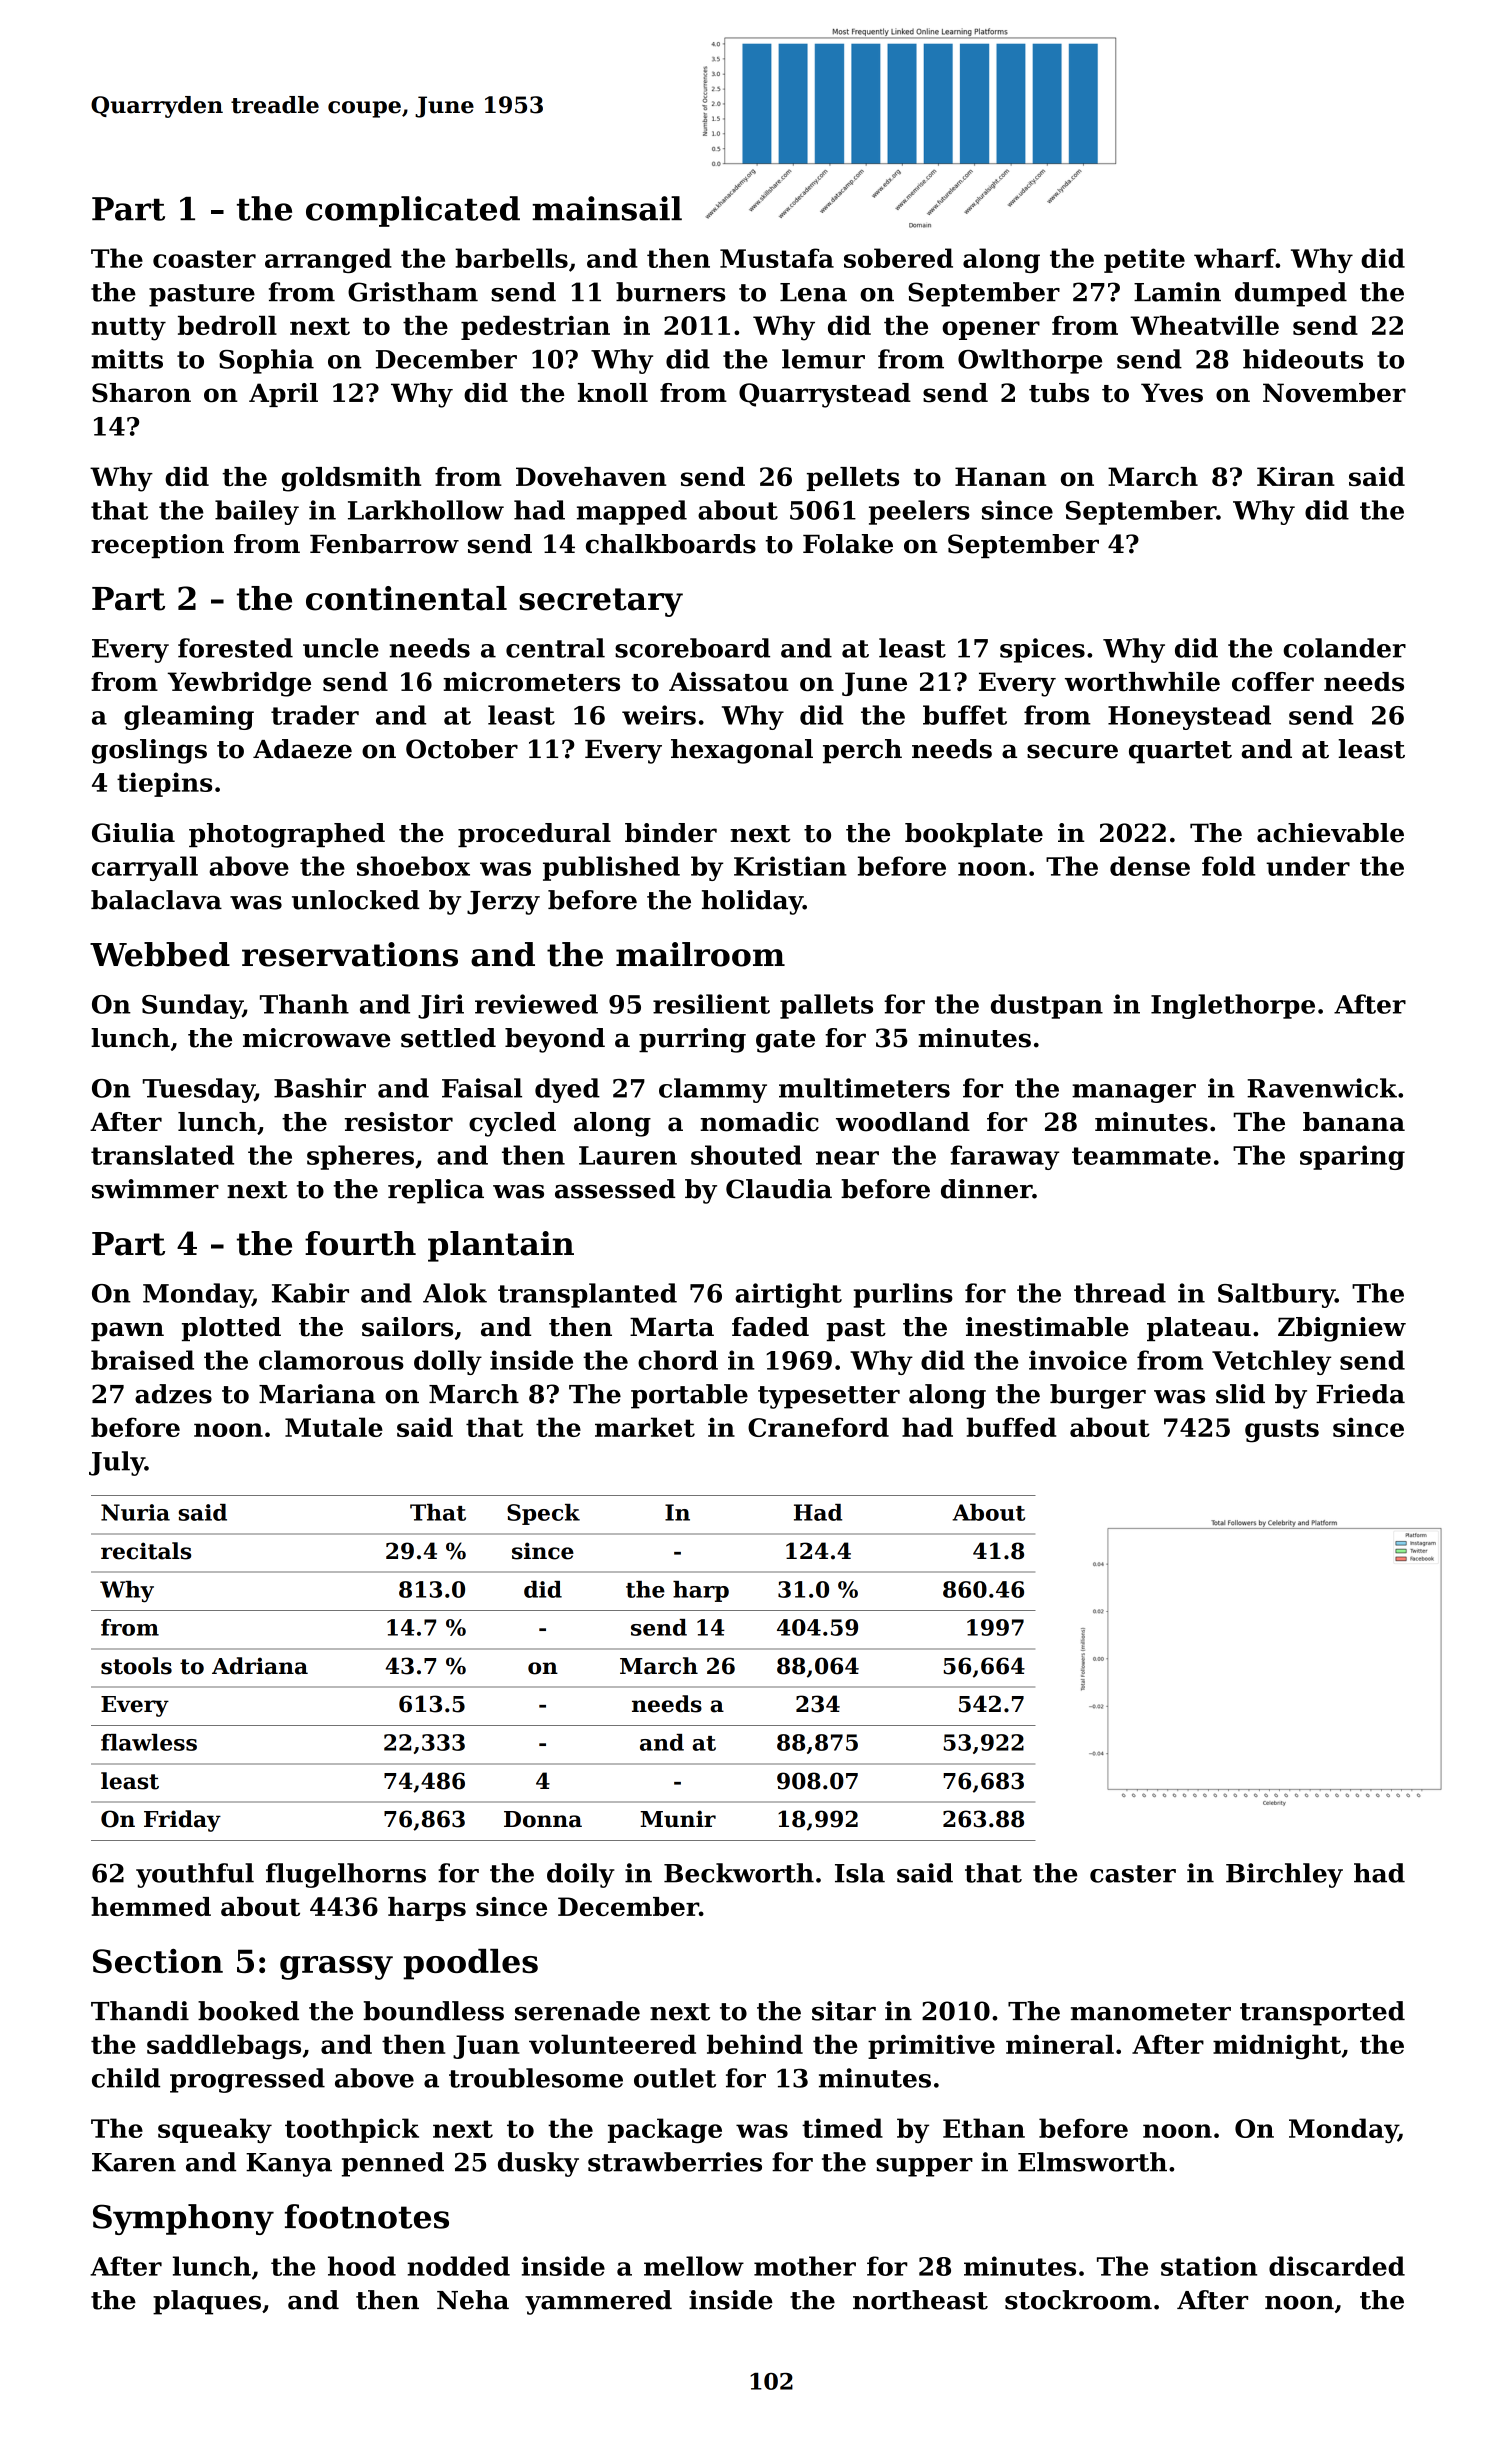 The height and width of the image is (2464, 1496). Describe the element at coordinates (413, 211) in the image. I see `complicated` at that location.
